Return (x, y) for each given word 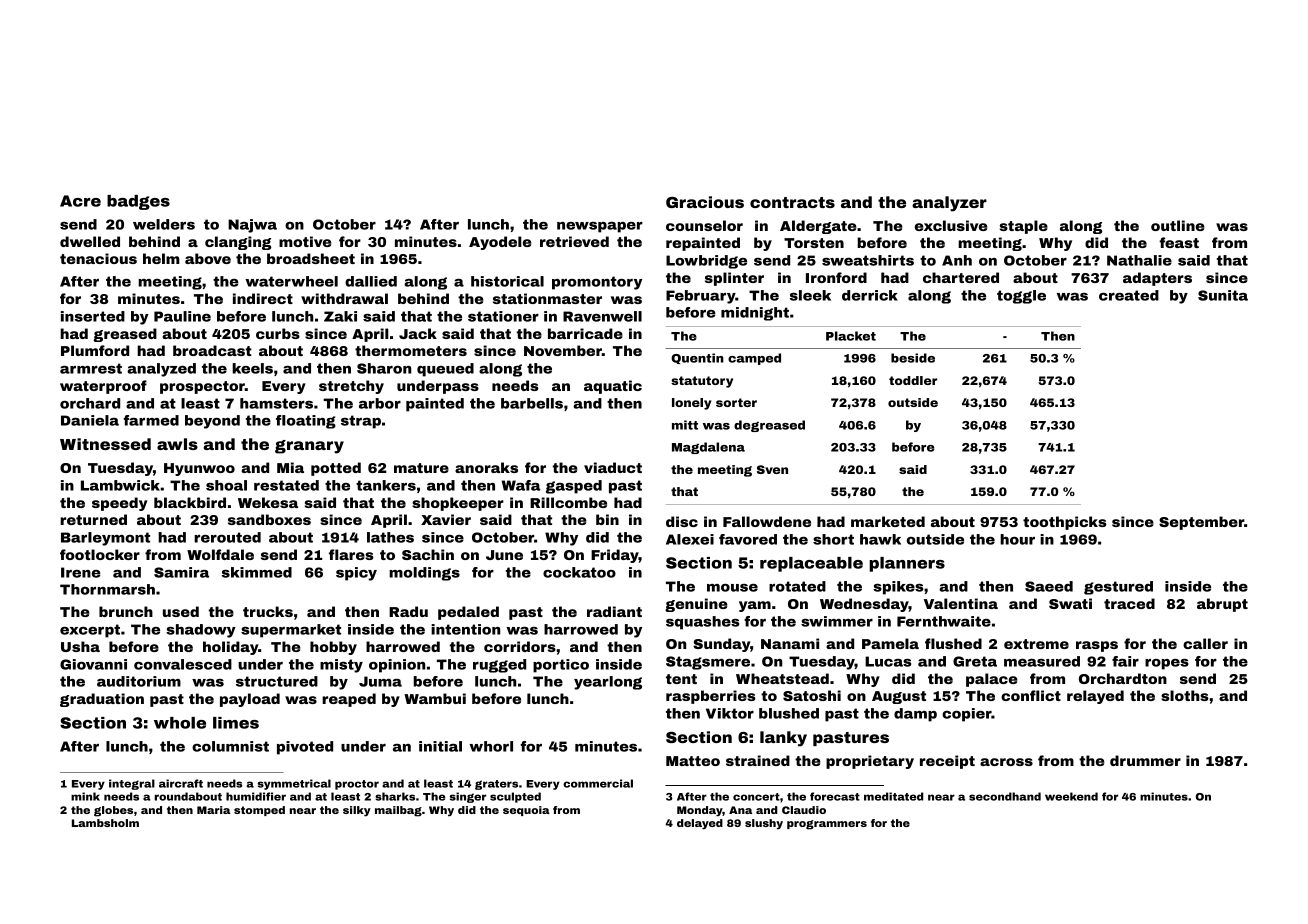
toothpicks (1065, 523)
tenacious (98, 258)
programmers (827, 825)
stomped (259, 811)
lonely (691, 404)
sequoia (526, 811)
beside (913, 358)
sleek (810, 295)
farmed (151, 420)
